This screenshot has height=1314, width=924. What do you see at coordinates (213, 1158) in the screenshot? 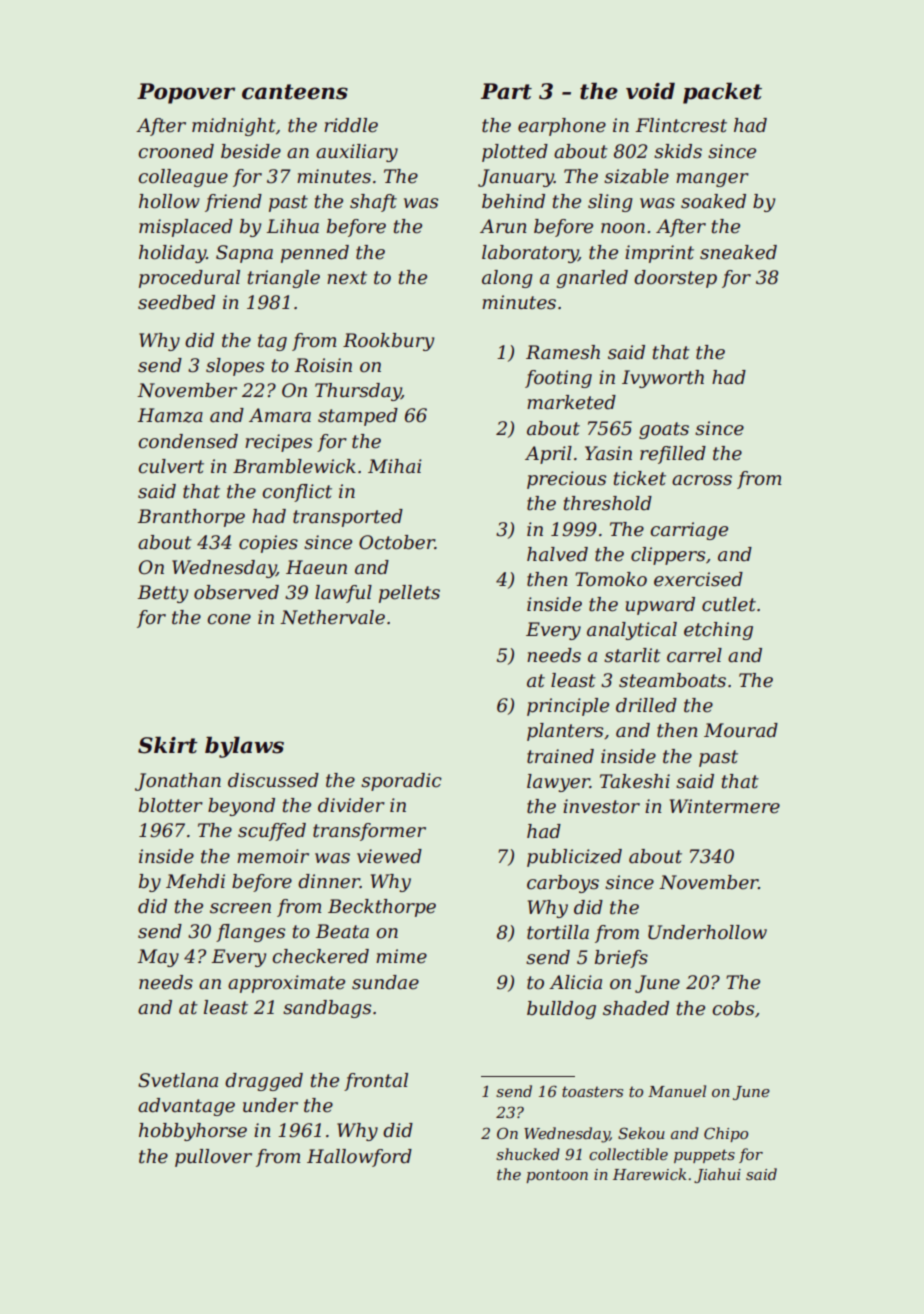
I see `pullover` at bounding box center [213, 1158].
